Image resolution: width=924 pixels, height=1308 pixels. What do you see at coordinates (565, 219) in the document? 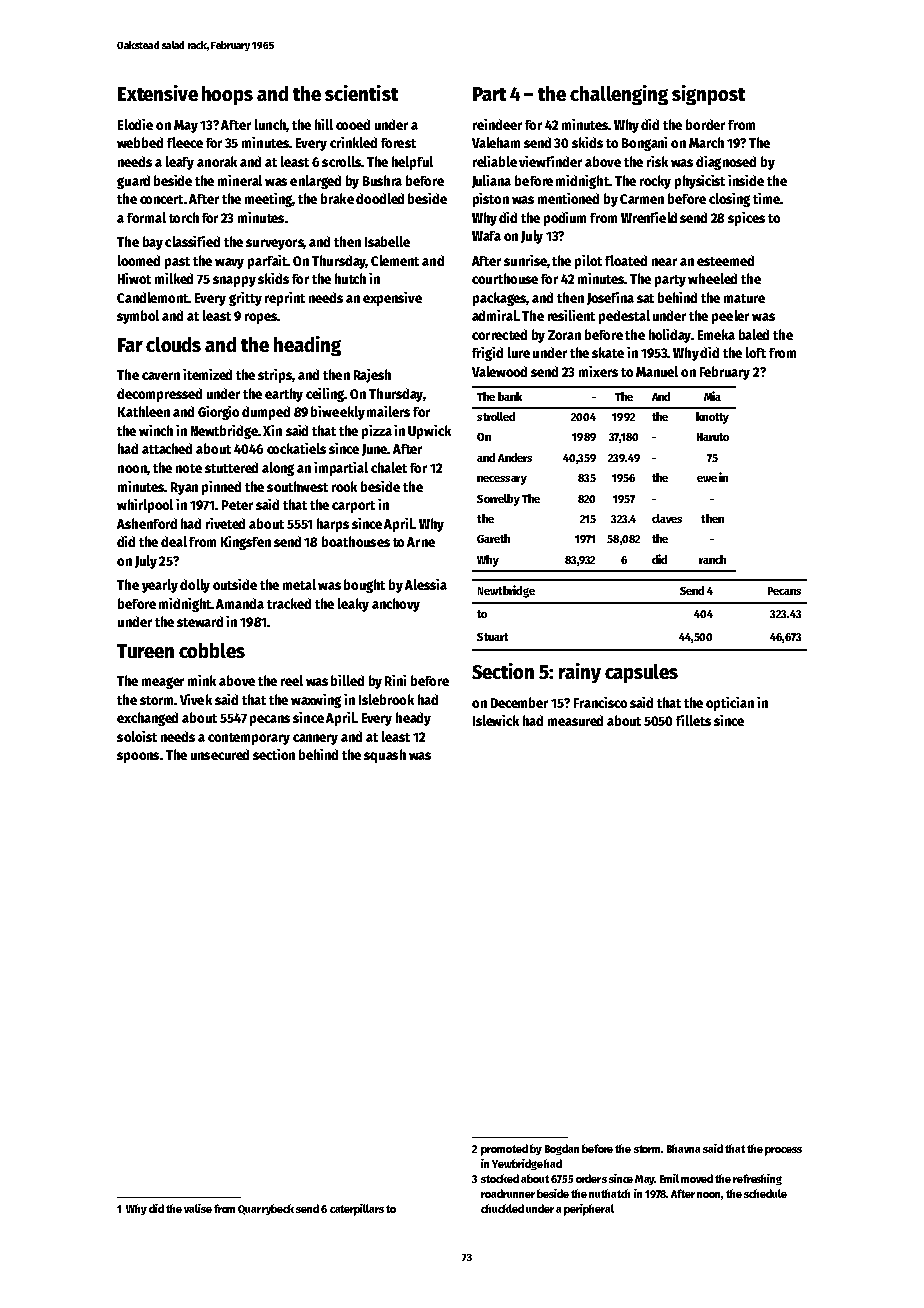
I see `podium` at bounding box center [565, 219].
